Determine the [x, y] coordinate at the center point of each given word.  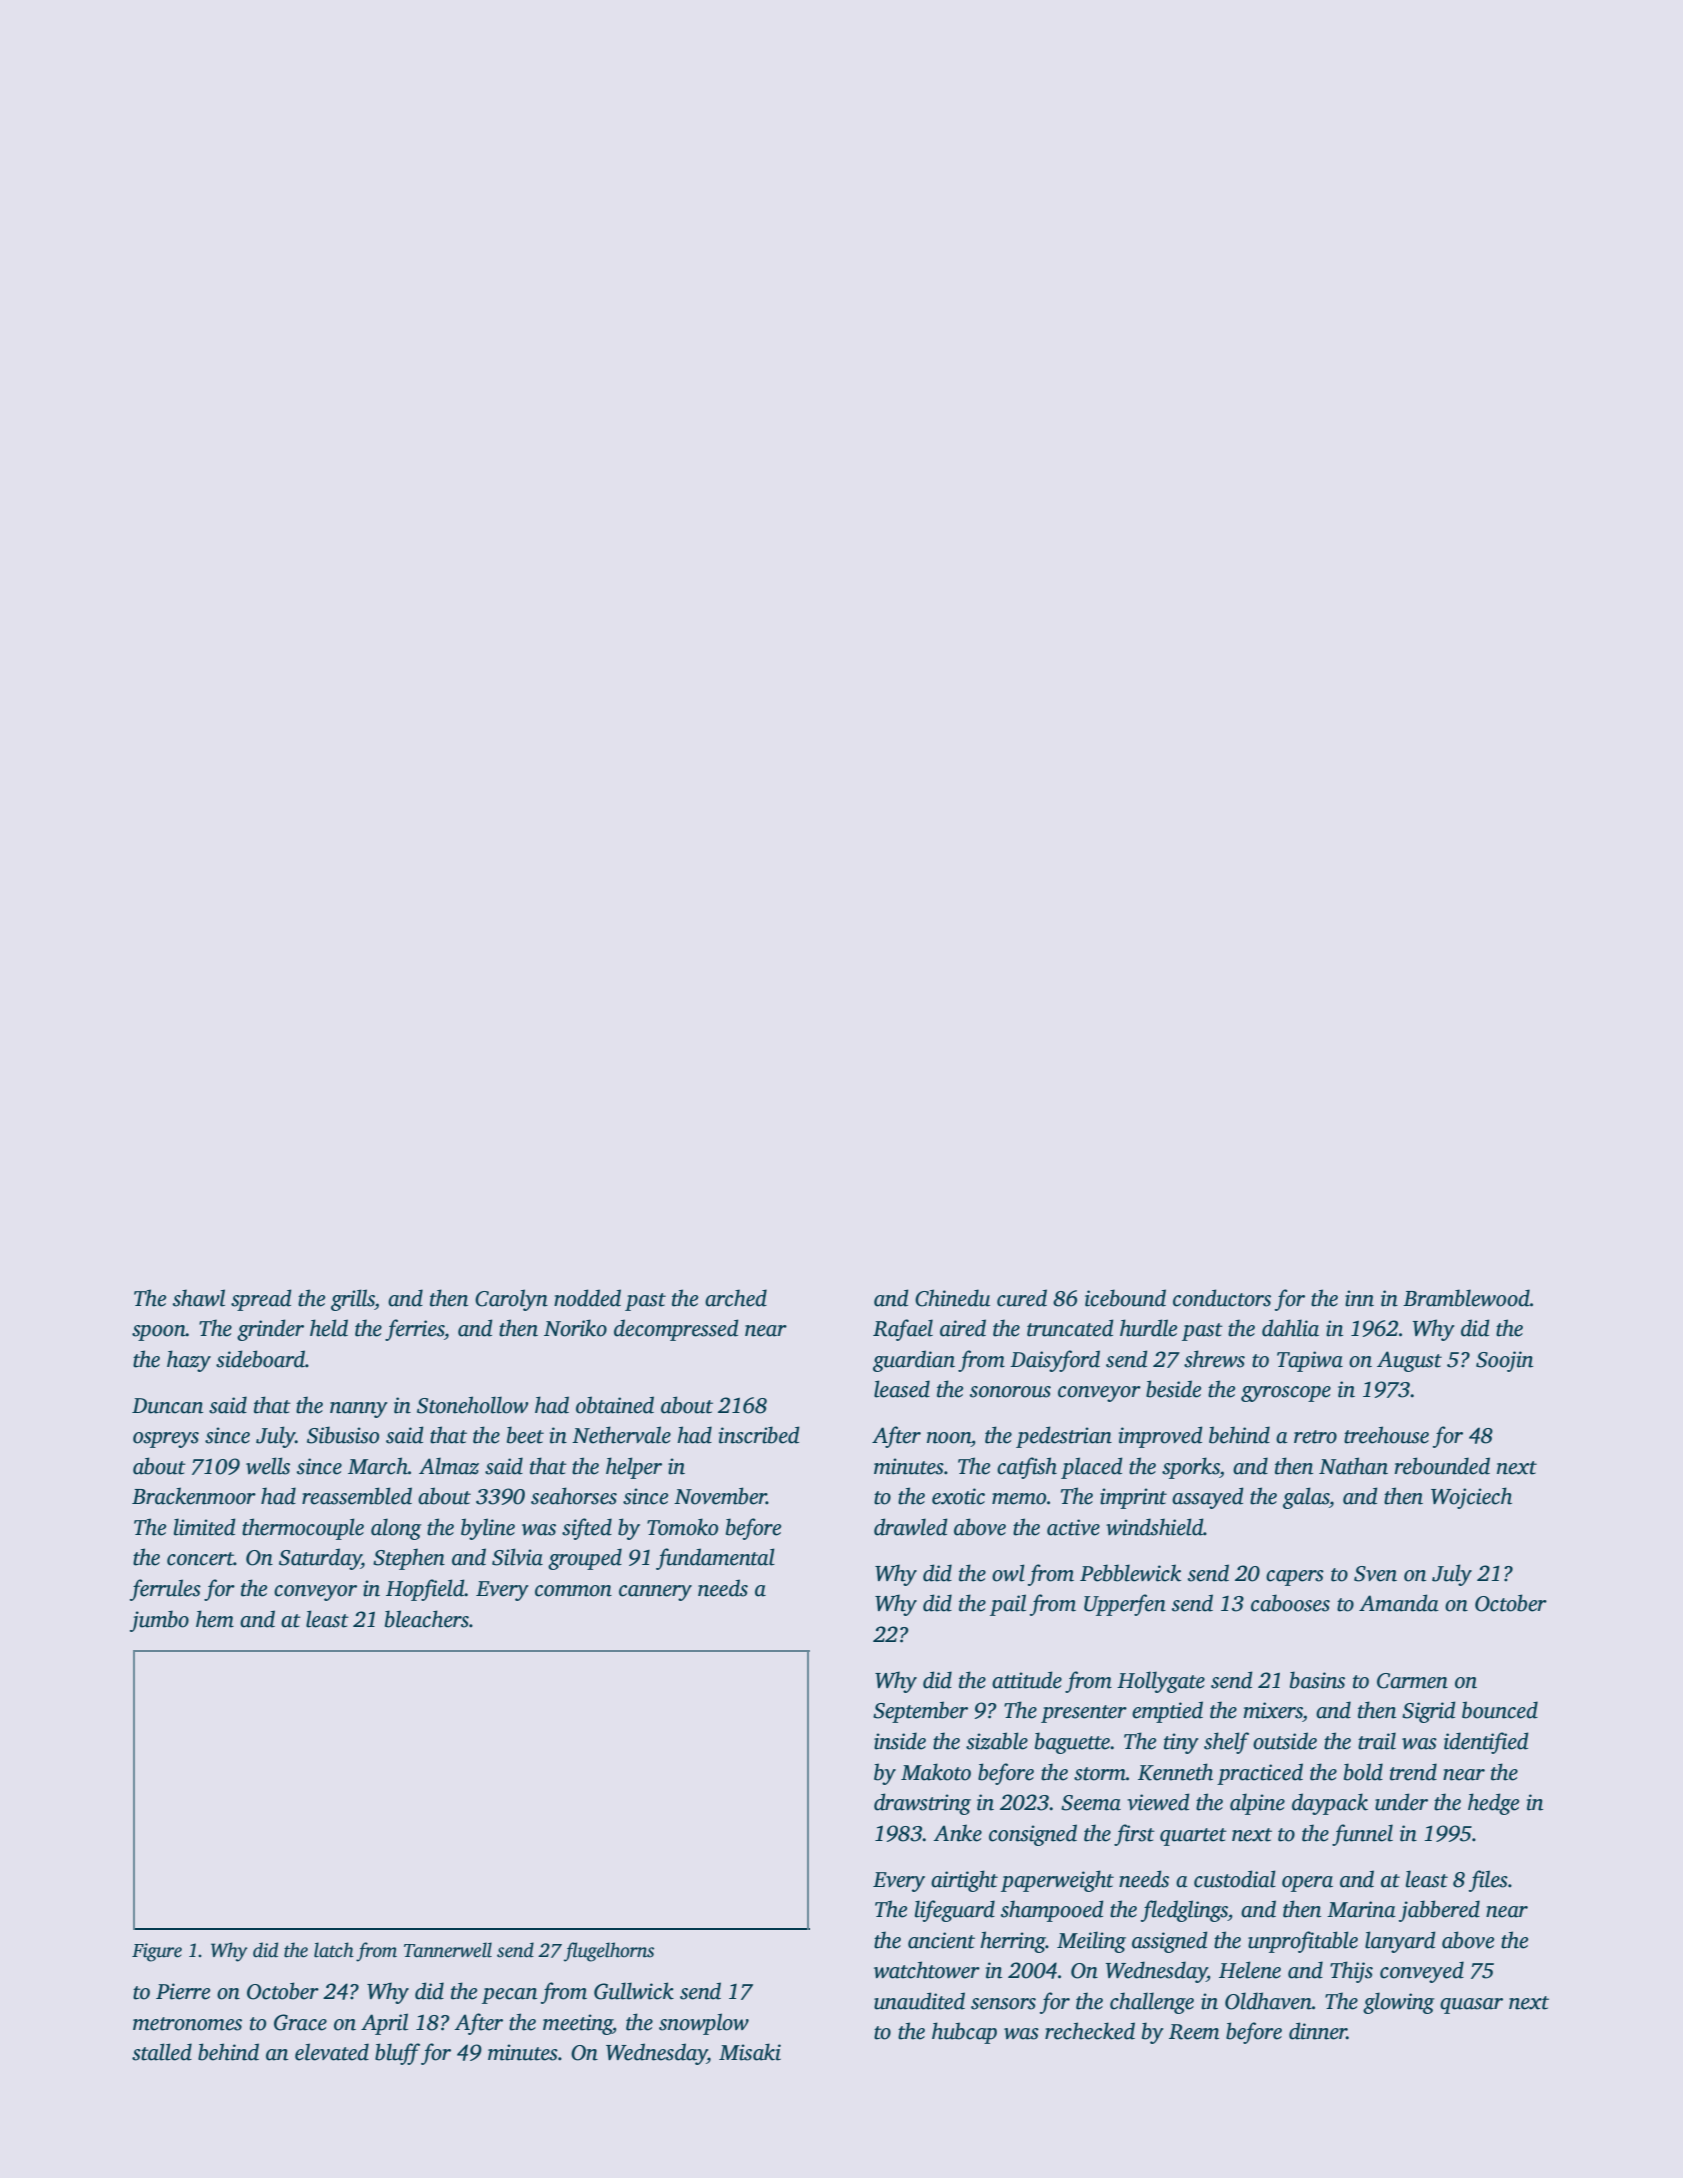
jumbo [159, 1621]
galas [1306, 1498]
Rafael [903, 1330]
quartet [1193, 1837]
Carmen [1412, 1681]
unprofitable [1303, 1942]
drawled [911, 1527]
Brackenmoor [194, 1496]
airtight [964, 1881]
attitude [1027, 1680]
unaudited [919, 2001]
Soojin [1504, 1361]
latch [334, 1950]
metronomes [187, 2024]
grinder [270, 1330]
